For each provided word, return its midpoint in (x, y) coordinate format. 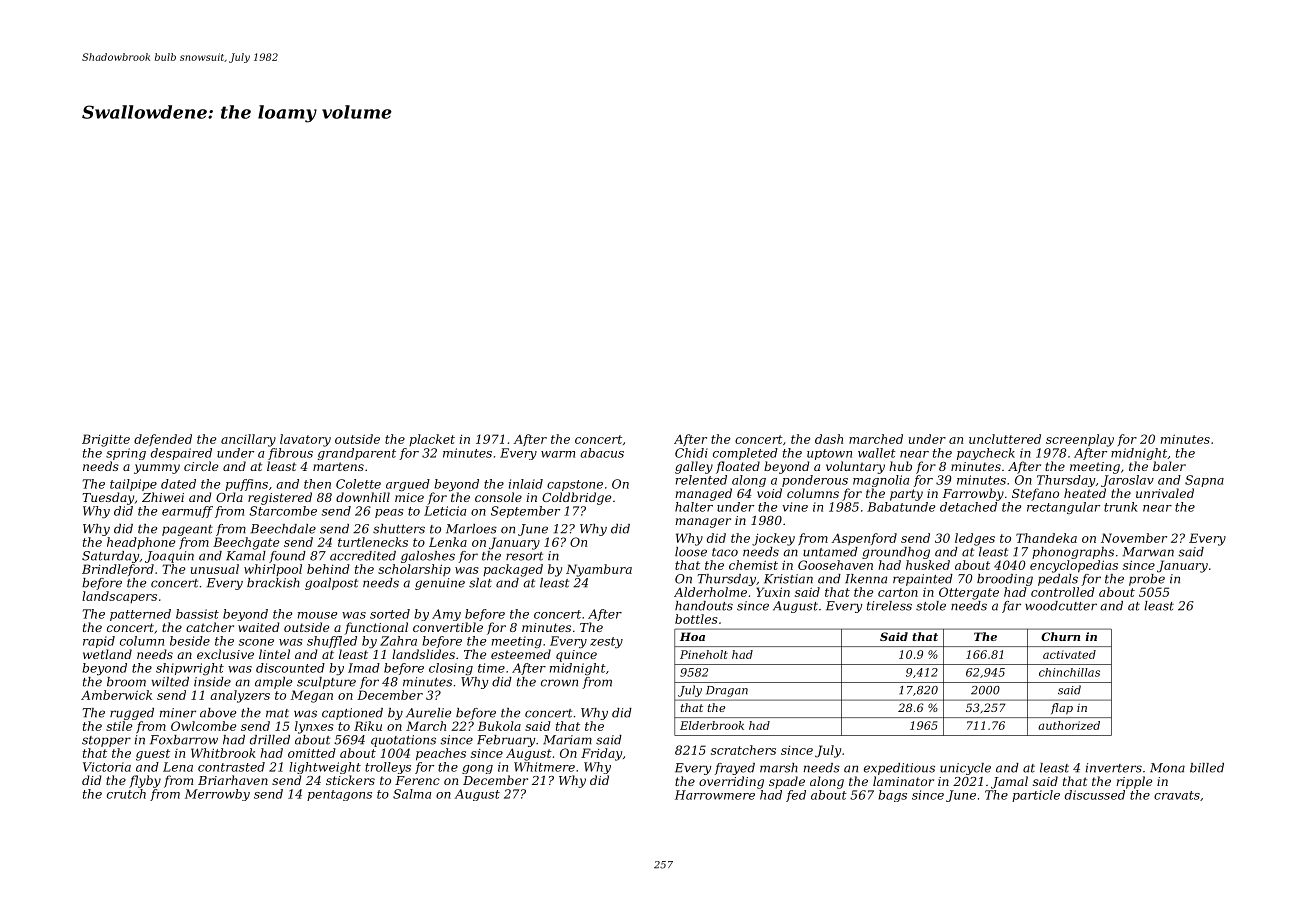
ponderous (815, 481)
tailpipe (133, 485)
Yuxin (773, 592)
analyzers (240, 696)
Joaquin (169, 557)
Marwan (1148, 552)
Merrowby (217, 795)
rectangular (1063, 508)
